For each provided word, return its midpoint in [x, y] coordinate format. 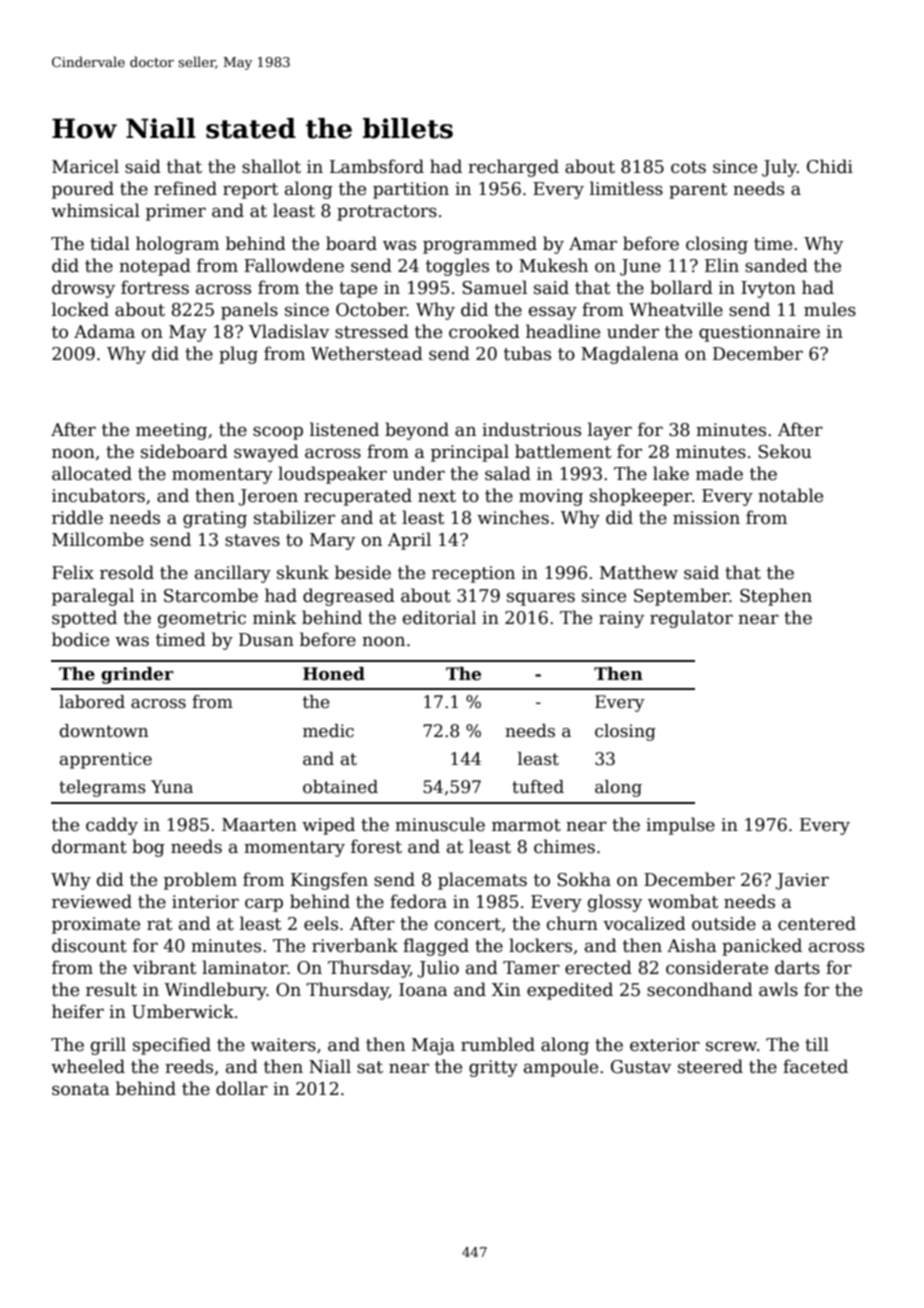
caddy [112, 826]
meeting [171, 431]
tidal [110, 243]
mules [830, 309]
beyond [417, 431]
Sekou [785, 451]
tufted [538, 787]
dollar [242, 1088]
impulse [680, 826]
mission [706, 518]
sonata [81, 1089]
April [409, 541]
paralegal [93, 597]
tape [358, 290]
